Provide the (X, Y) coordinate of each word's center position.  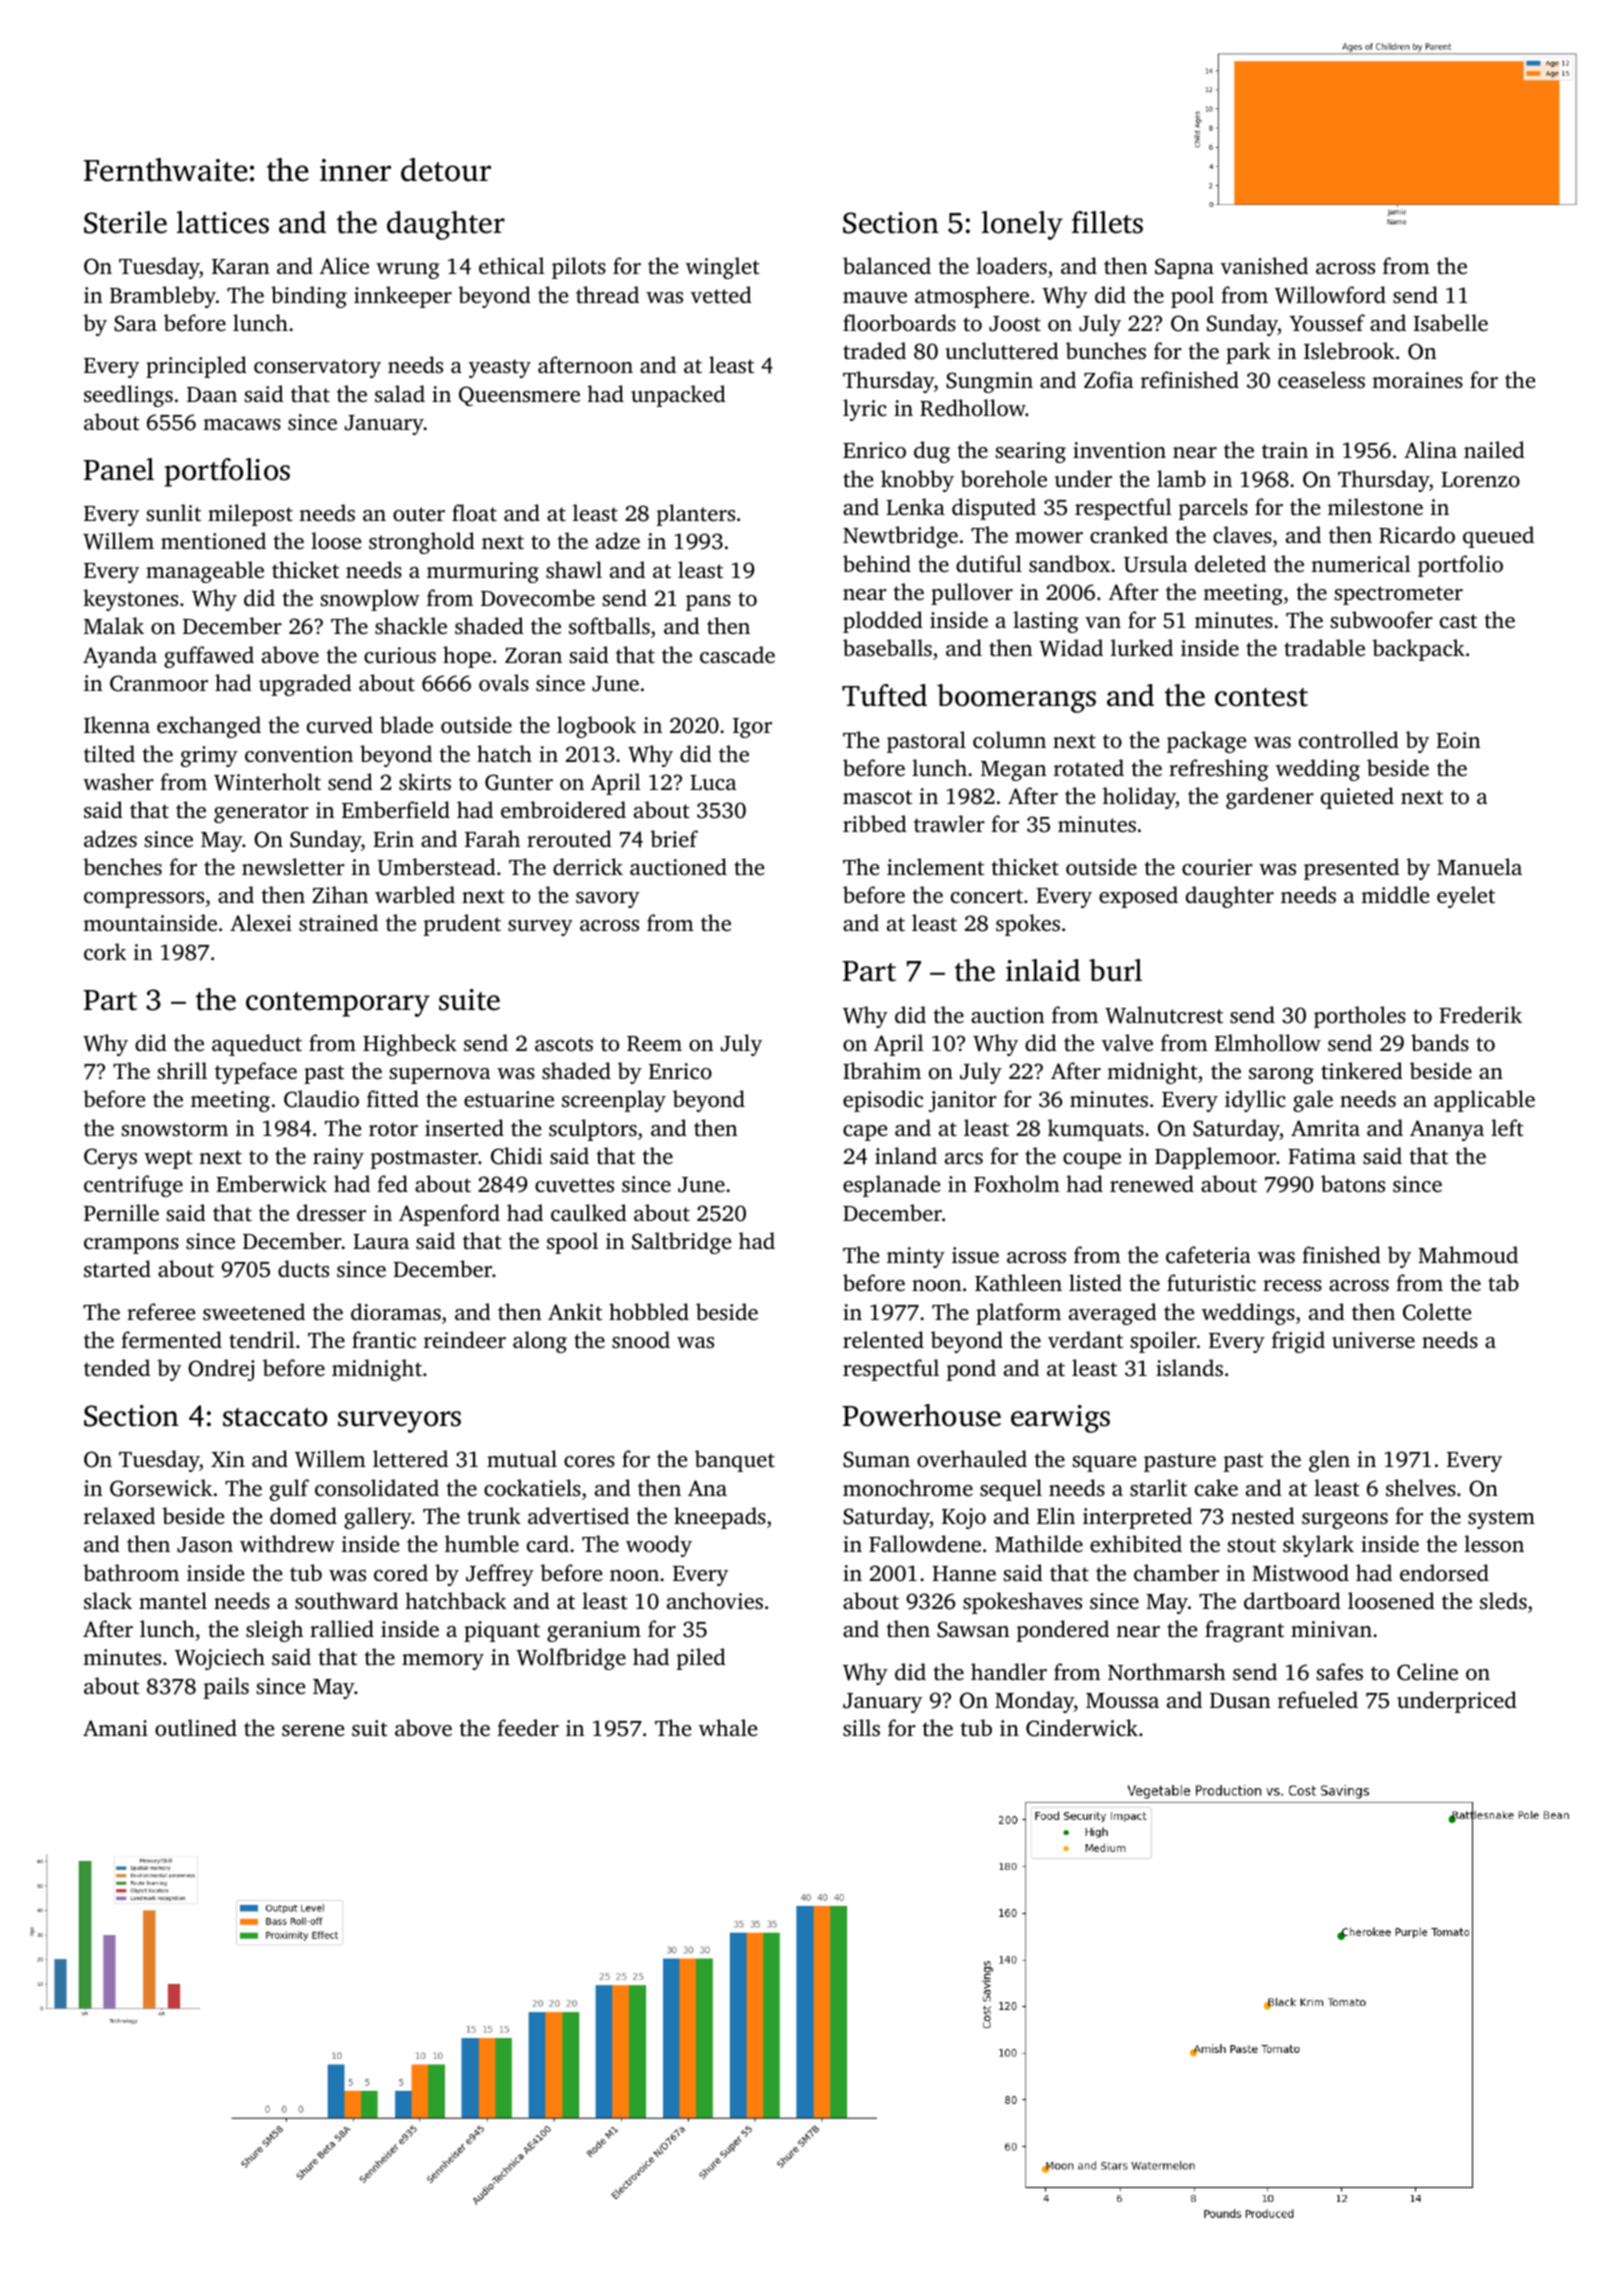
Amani (115, 1728)
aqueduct (257, 1045)
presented (1351, 869)
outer (419, 514)
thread (607, 294)
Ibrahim (882, 1070)
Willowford (1330, 295)
